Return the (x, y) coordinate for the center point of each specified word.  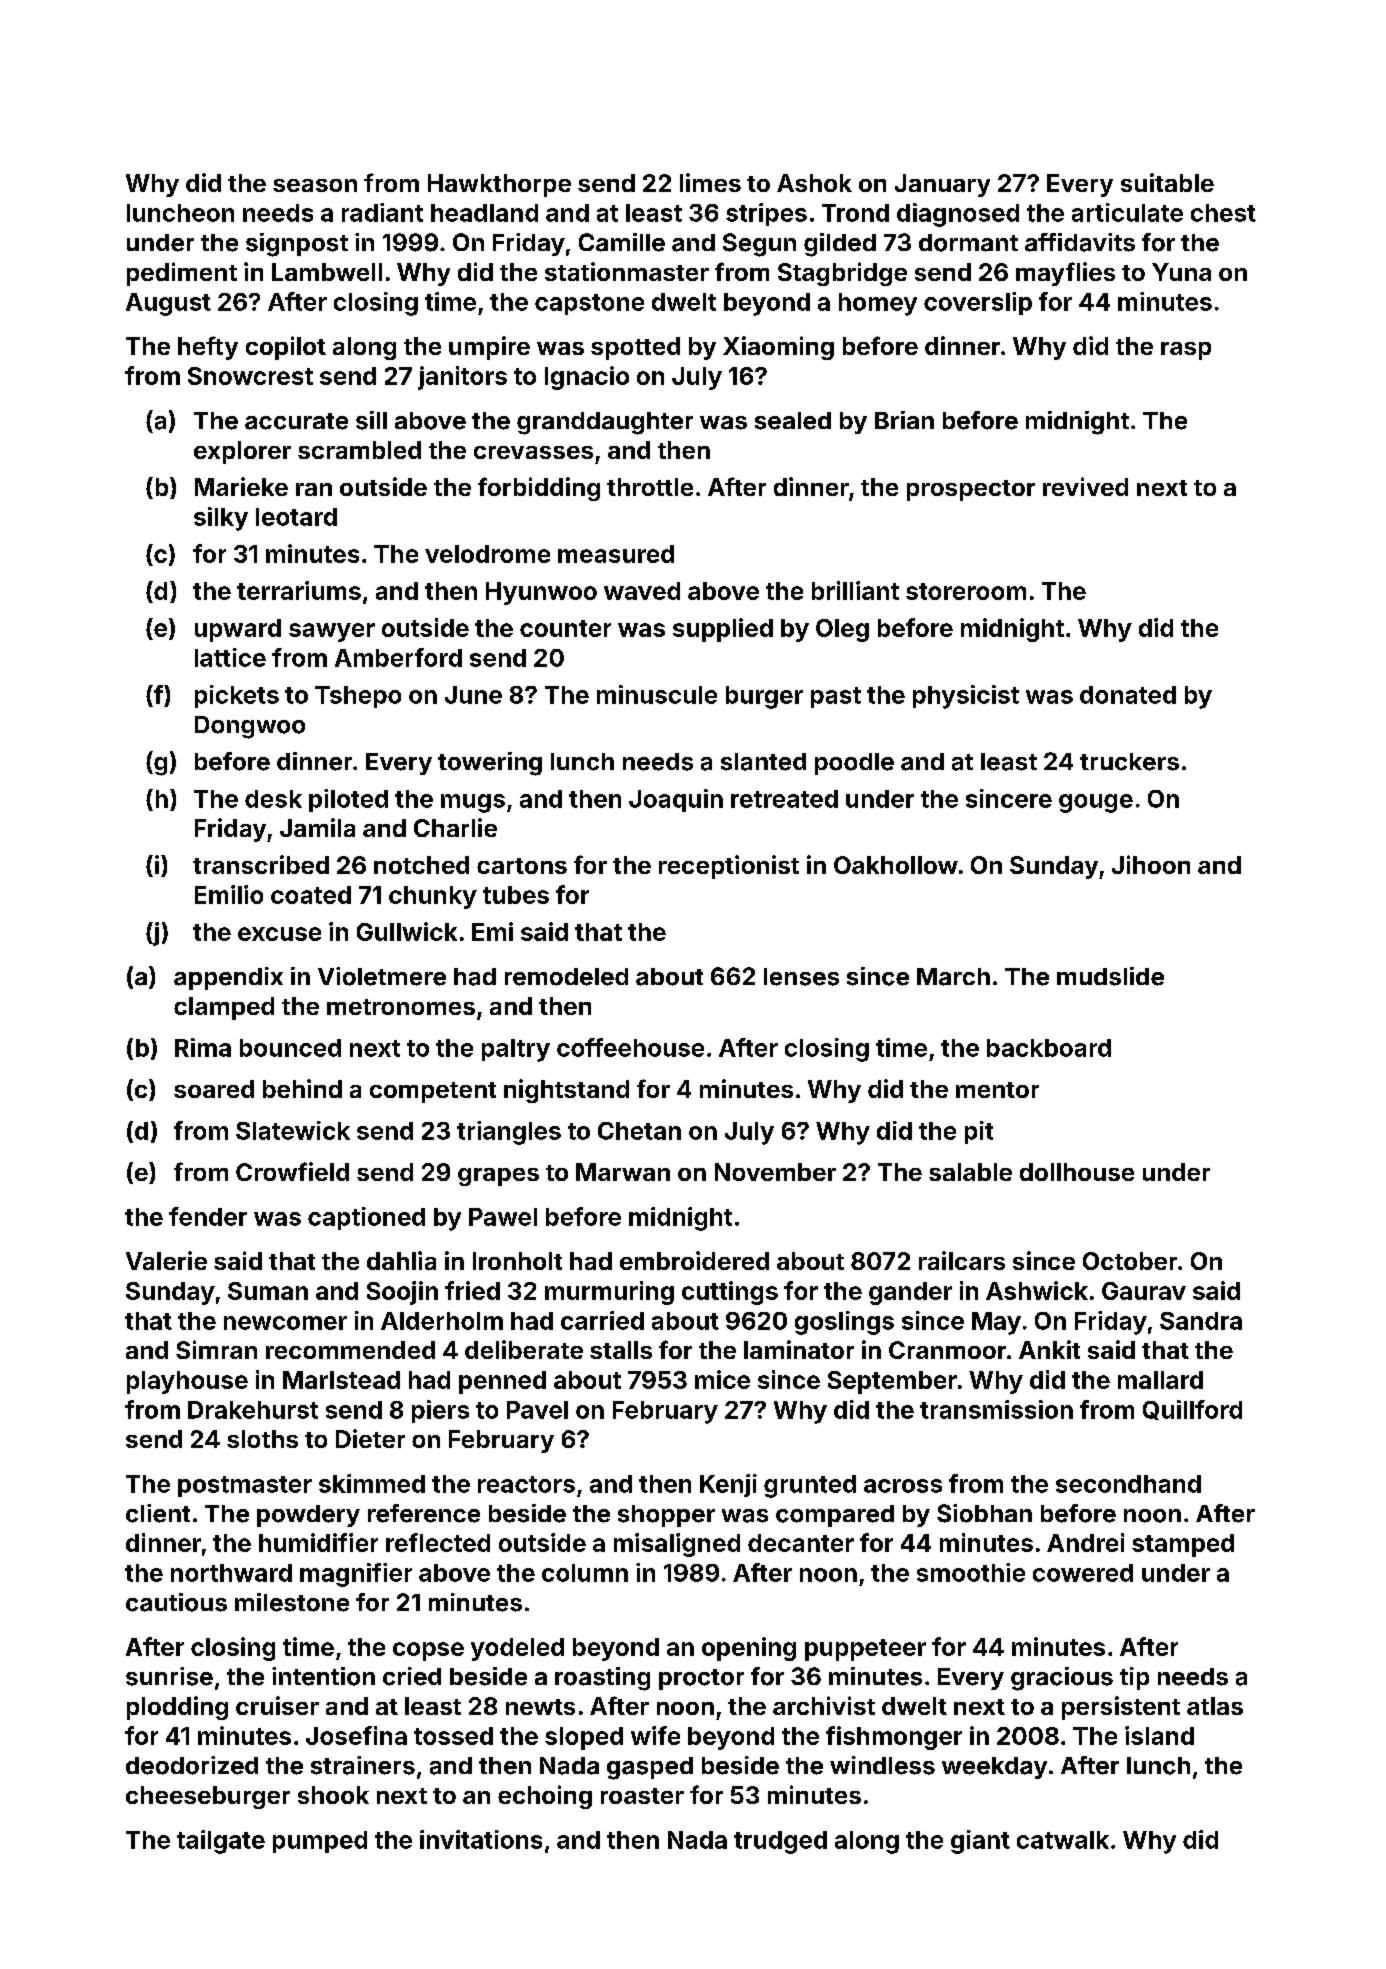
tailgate (221, 1842)
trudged (780, 1842)
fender (208, 1216)
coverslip (978, 303)
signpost (297, 245)
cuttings (730, 1293)
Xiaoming (778, 348)
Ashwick (1037, 1290)
